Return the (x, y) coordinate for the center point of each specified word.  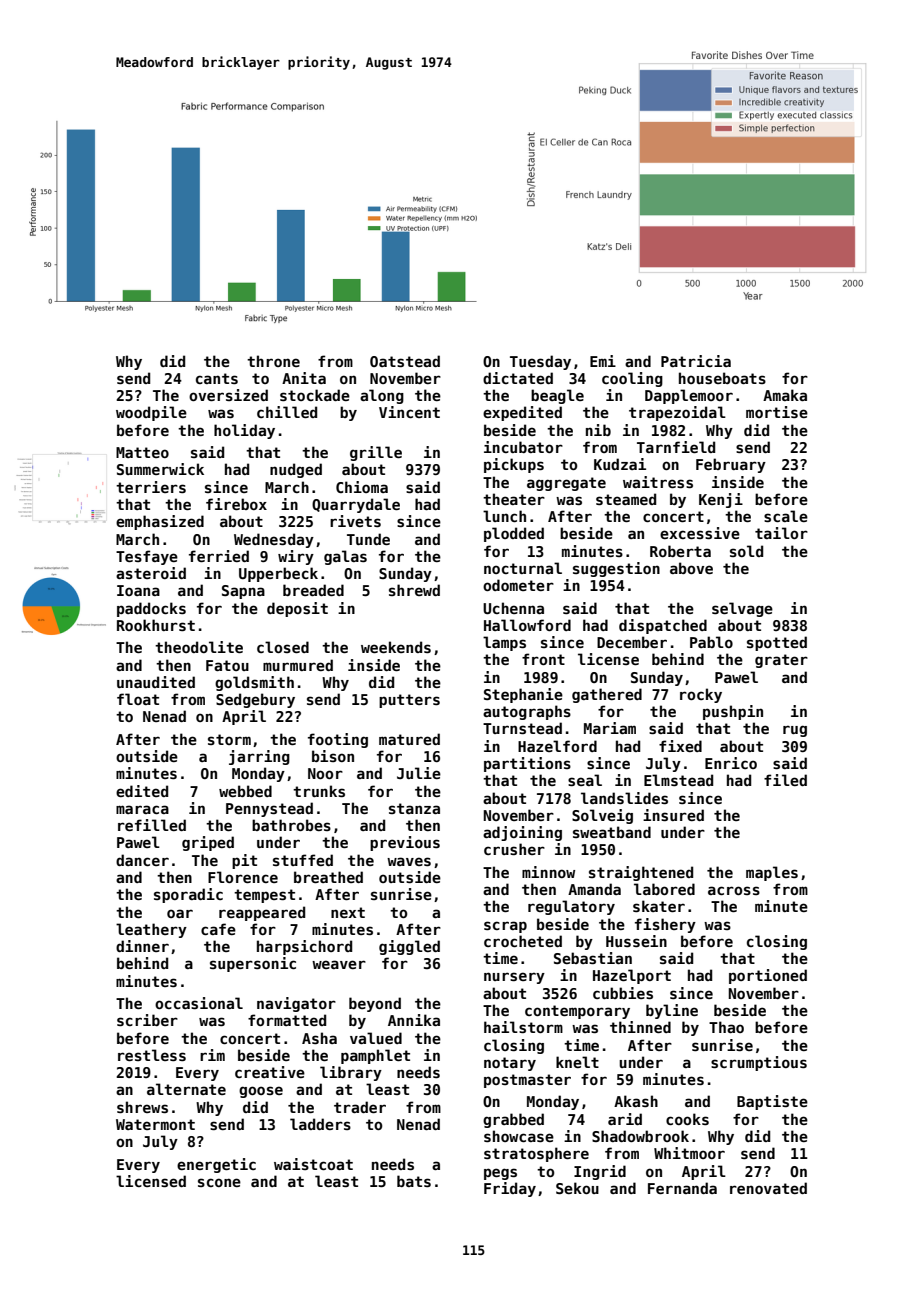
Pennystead (269, 809)
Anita (304, 378)
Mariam (610, 728)
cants (217, 378)
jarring (259, 757)
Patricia (696, 361)
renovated (768, 1188)
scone (219, 1182)
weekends (396, 647)
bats (414, 1181)
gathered (607, 695)
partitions (527, 764)
